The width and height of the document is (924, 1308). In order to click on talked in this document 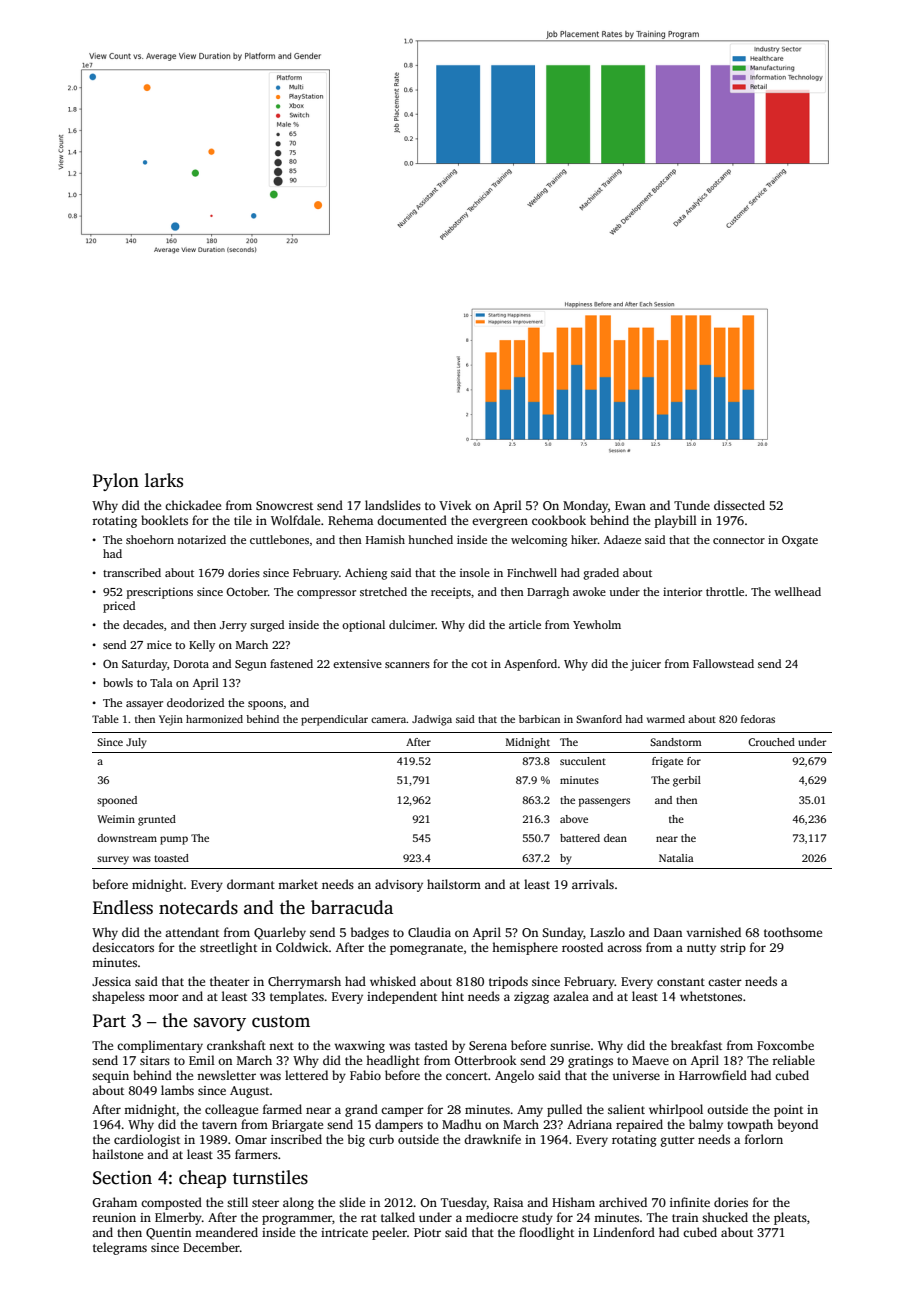, I will do `click(398, 1217)`.
